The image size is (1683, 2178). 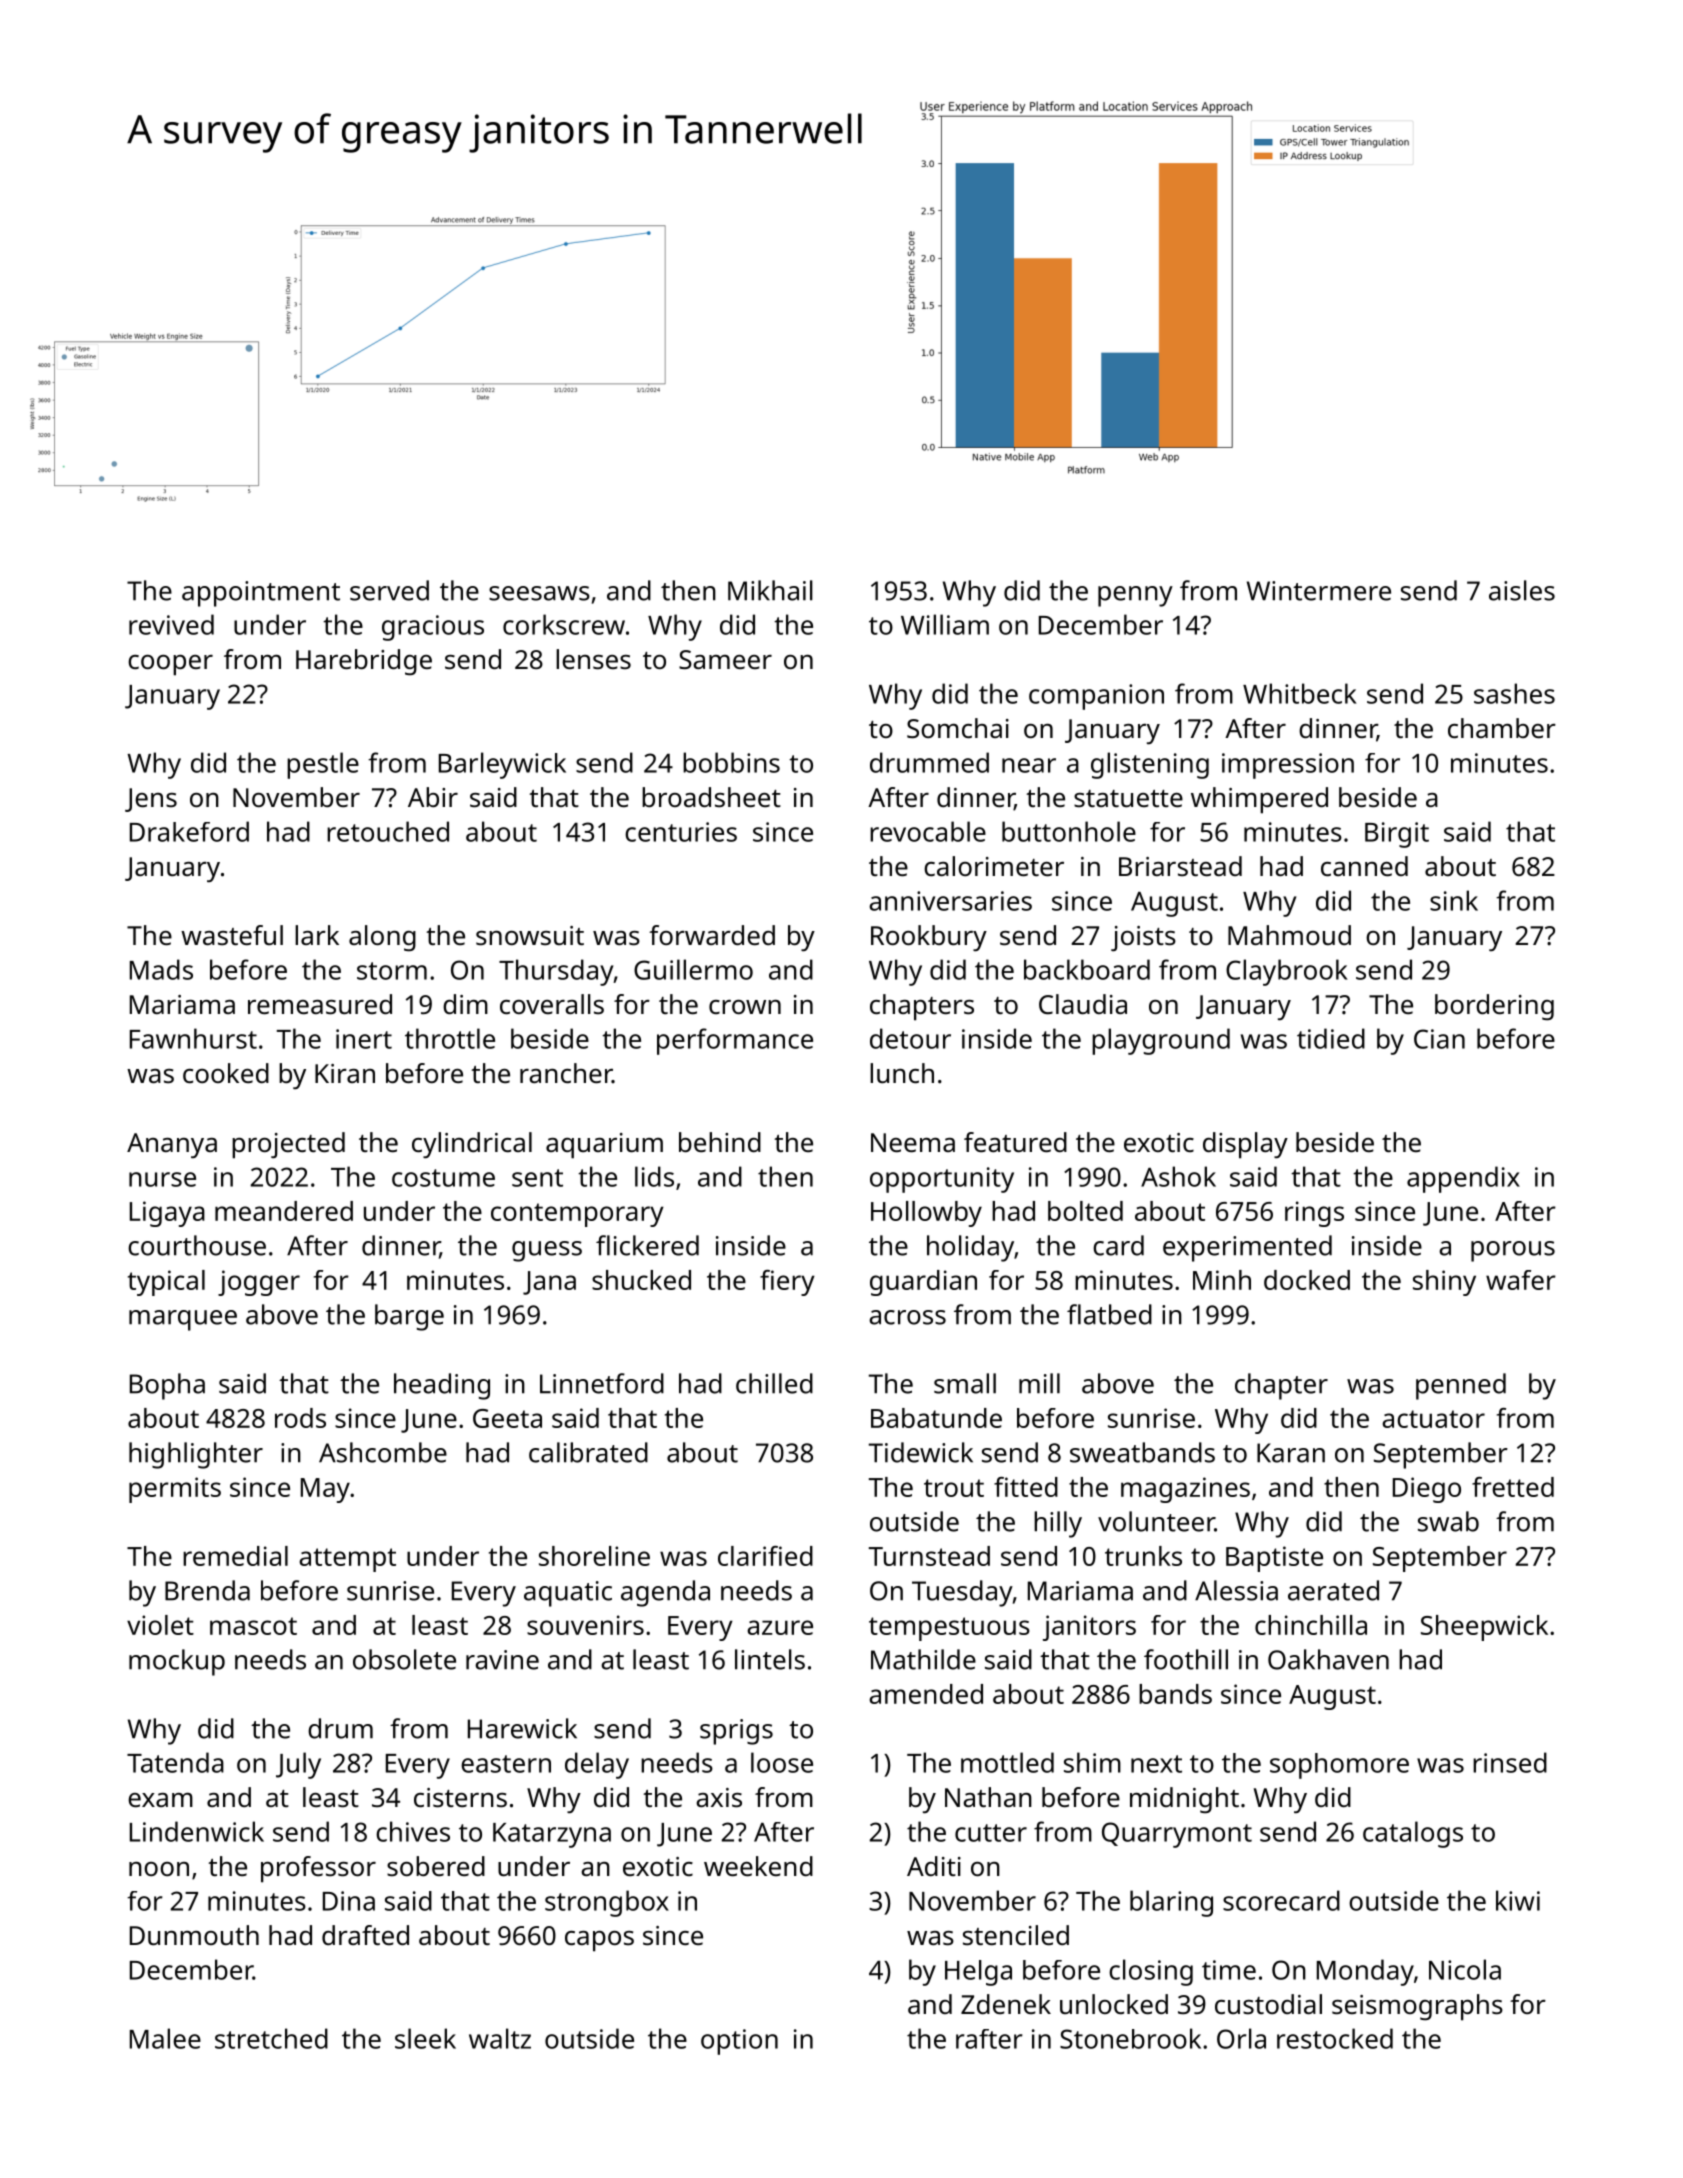 I want to click on barge, so click(x=409, y=1317).
